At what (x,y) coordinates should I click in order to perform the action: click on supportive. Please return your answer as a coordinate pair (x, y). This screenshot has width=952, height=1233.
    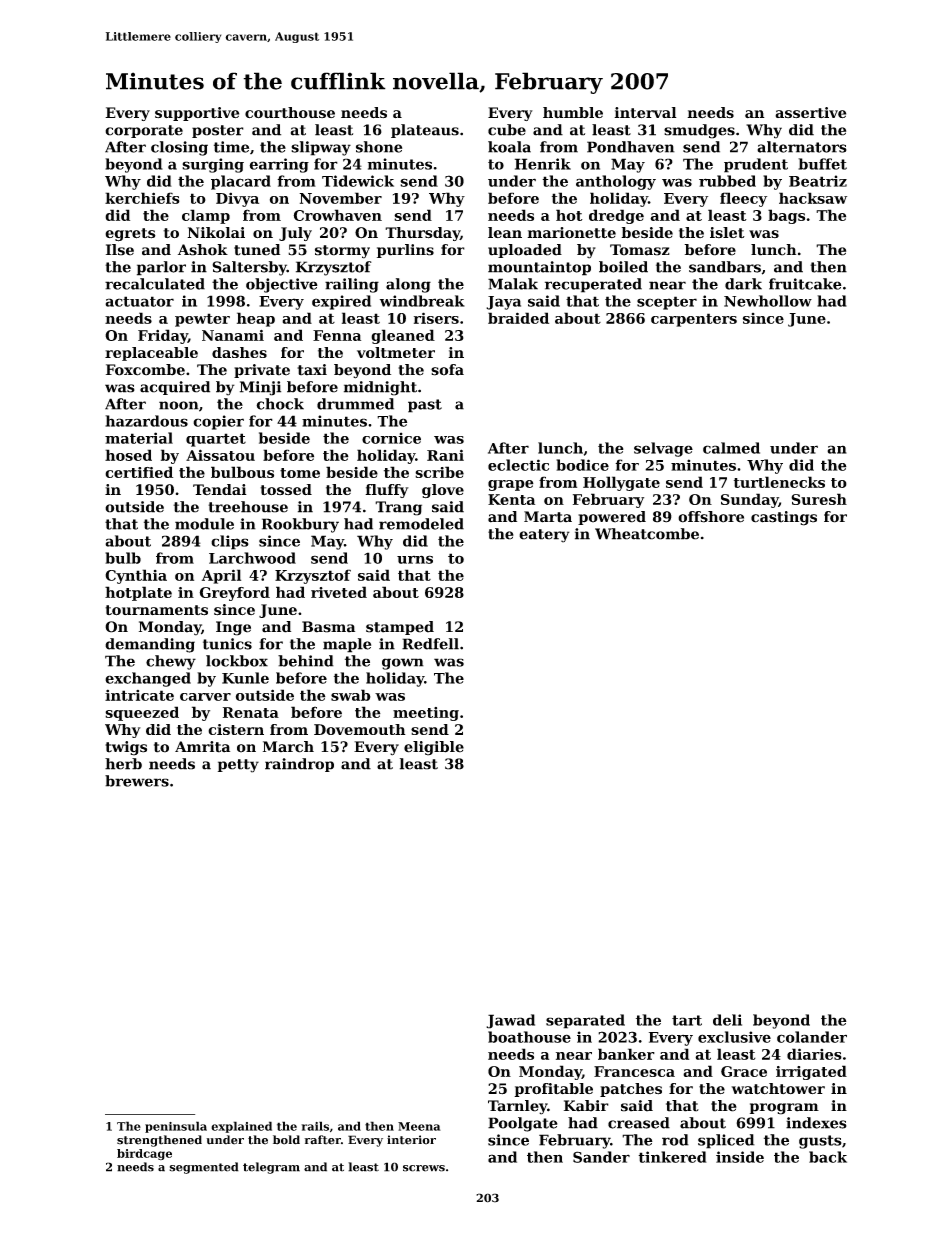
    Looking at the image, I should click on (197, 114).
